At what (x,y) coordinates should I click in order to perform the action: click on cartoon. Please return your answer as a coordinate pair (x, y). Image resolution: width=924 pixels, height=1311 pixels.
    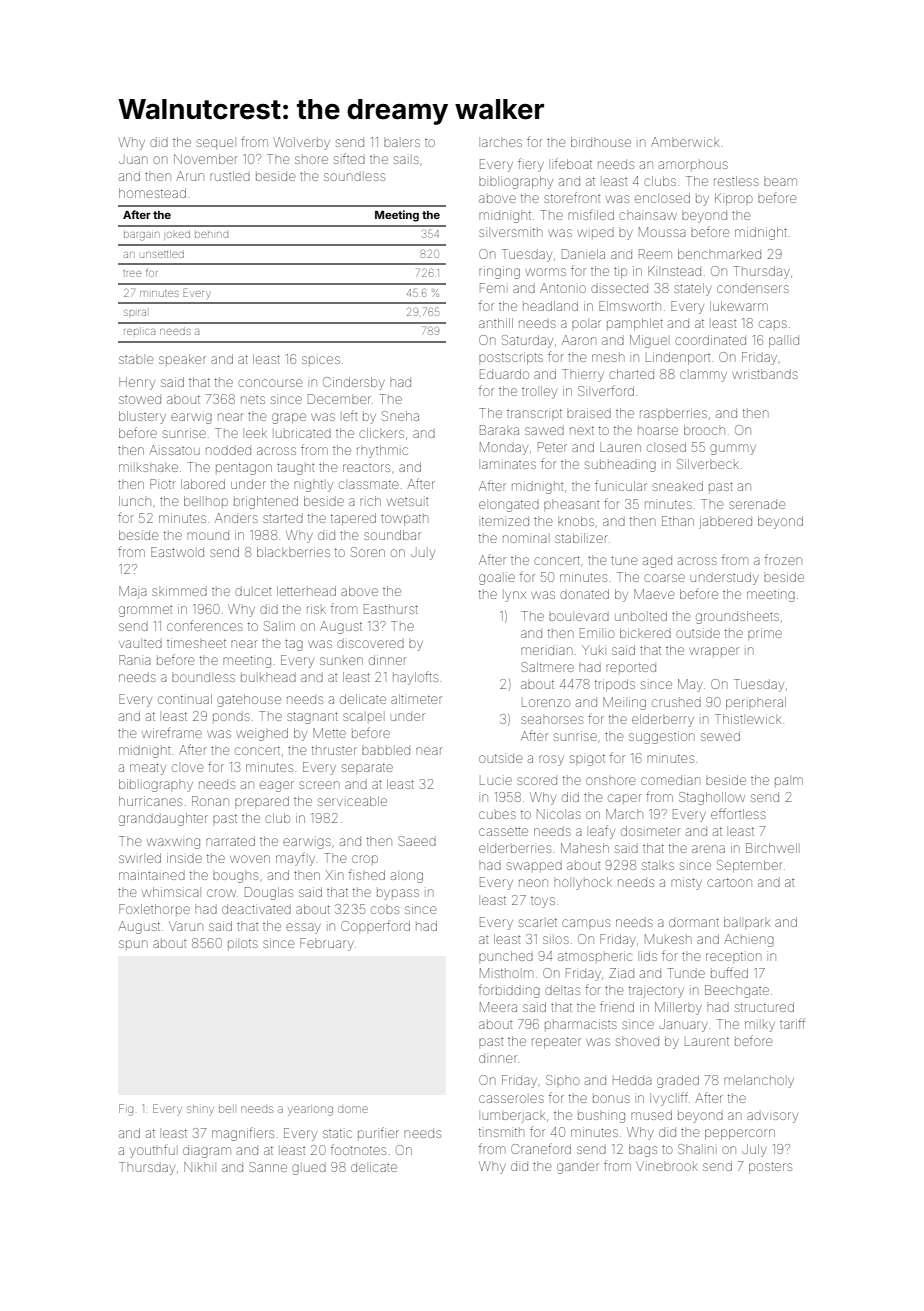
    Looking at the image, I should click on (729, 882).
